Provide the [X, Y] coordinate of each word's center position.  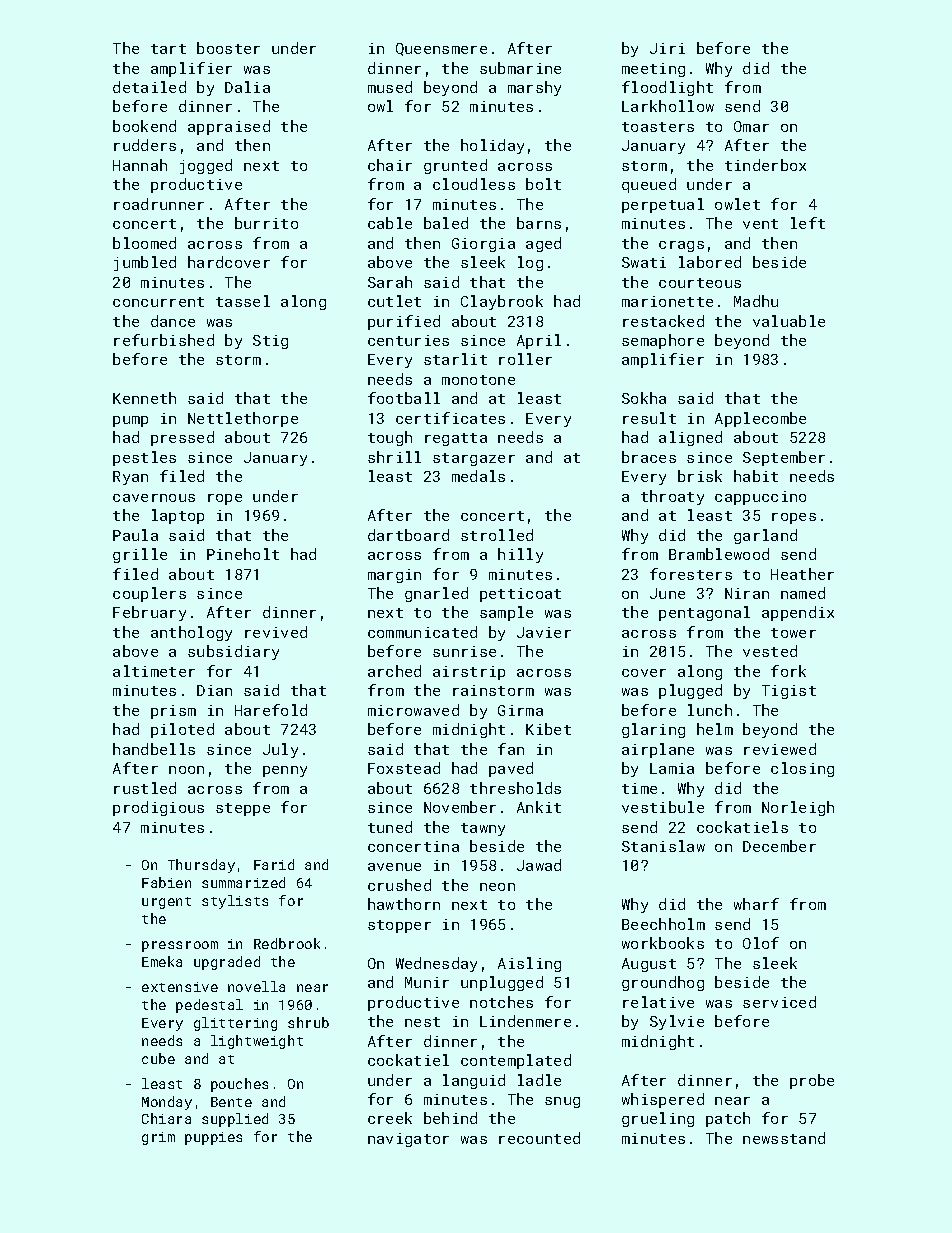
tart [168, 49]
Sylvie [677, 1022]
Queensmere [441, 49]
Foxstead [404, 768]
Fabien [166, 882]
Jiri [667, 48]
